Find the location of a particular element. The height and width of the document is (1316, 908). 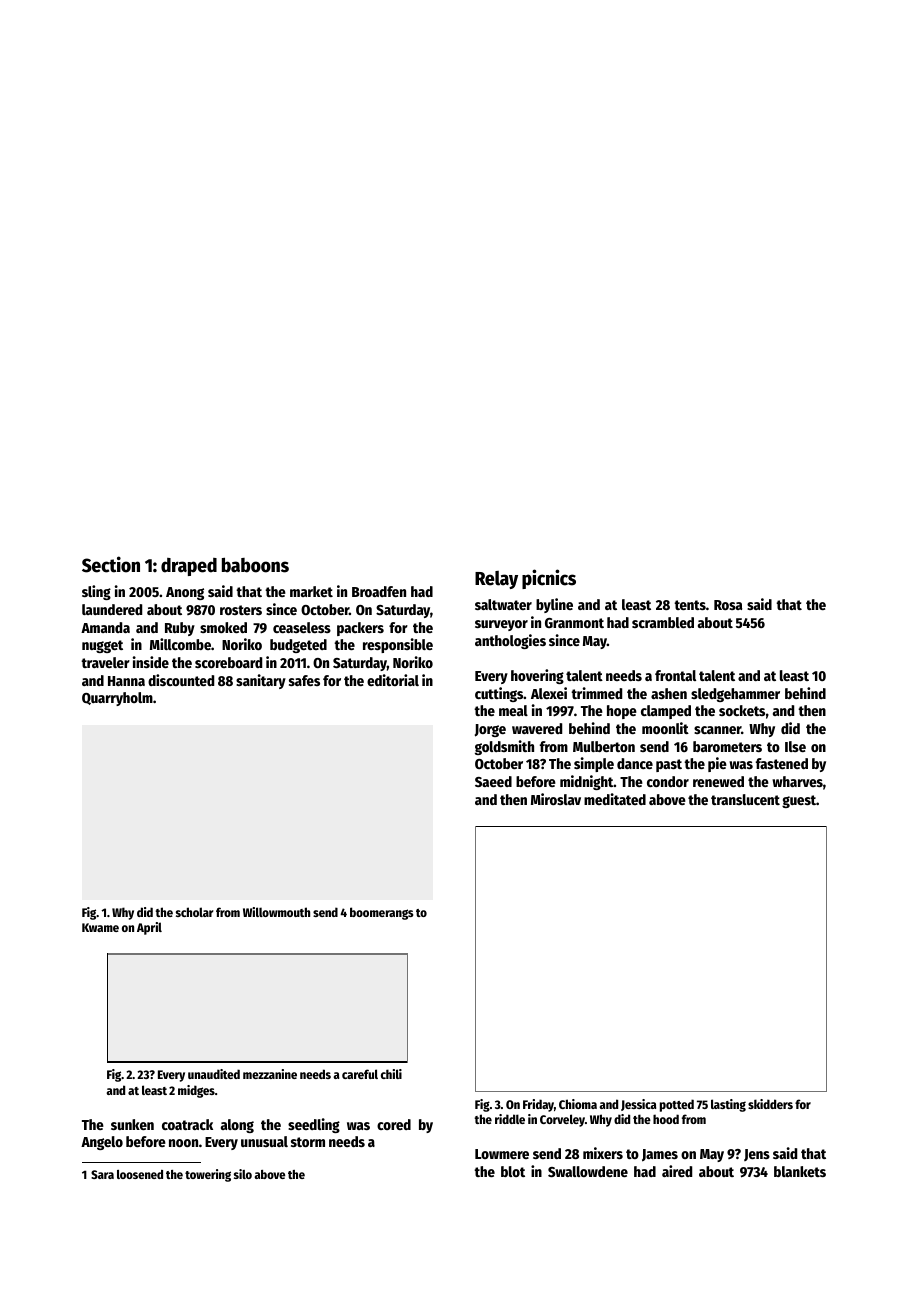

Kwame is located at coordinates (100, 927).
